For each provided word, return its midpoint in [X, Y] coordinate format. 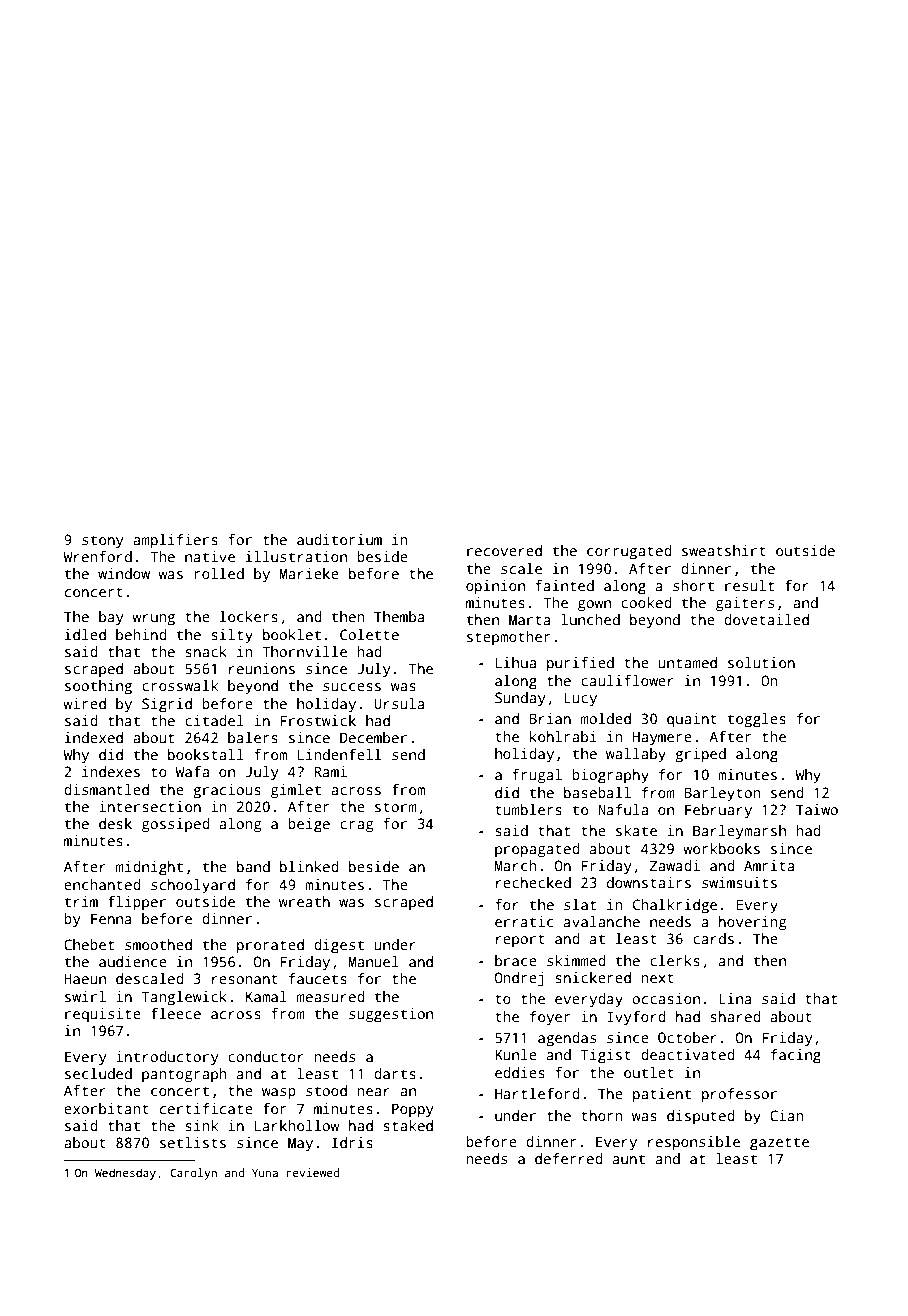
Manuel [373, 961]
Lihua [516, 662]
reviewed [313, 1172]
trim [81, 901]
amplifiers [175, 541]
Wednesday [125, 1174]
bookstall [206, 754]
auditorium [339, 539]
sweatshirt [724, 550]
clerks [675, 960]
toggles [757, 720]
